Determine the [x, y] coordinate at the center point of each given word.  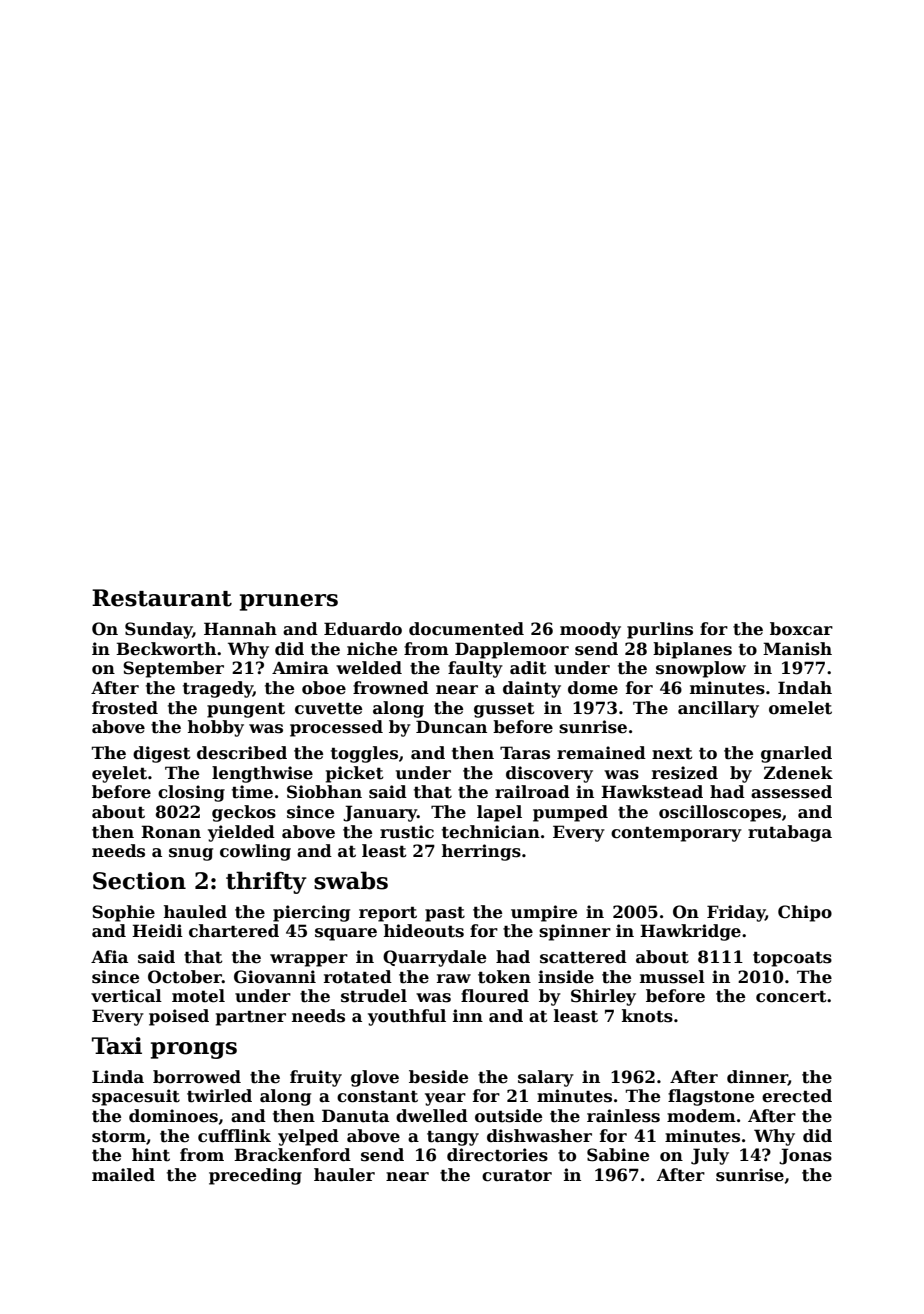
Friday [736, 913]
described [242, 753]
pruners [289, 602]
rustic [407, 832]
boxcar [801, 629]
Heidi [157, 931]
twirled [219, 1096]
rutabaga [790, 833]
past [445, 914]
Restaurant [162, 598]
